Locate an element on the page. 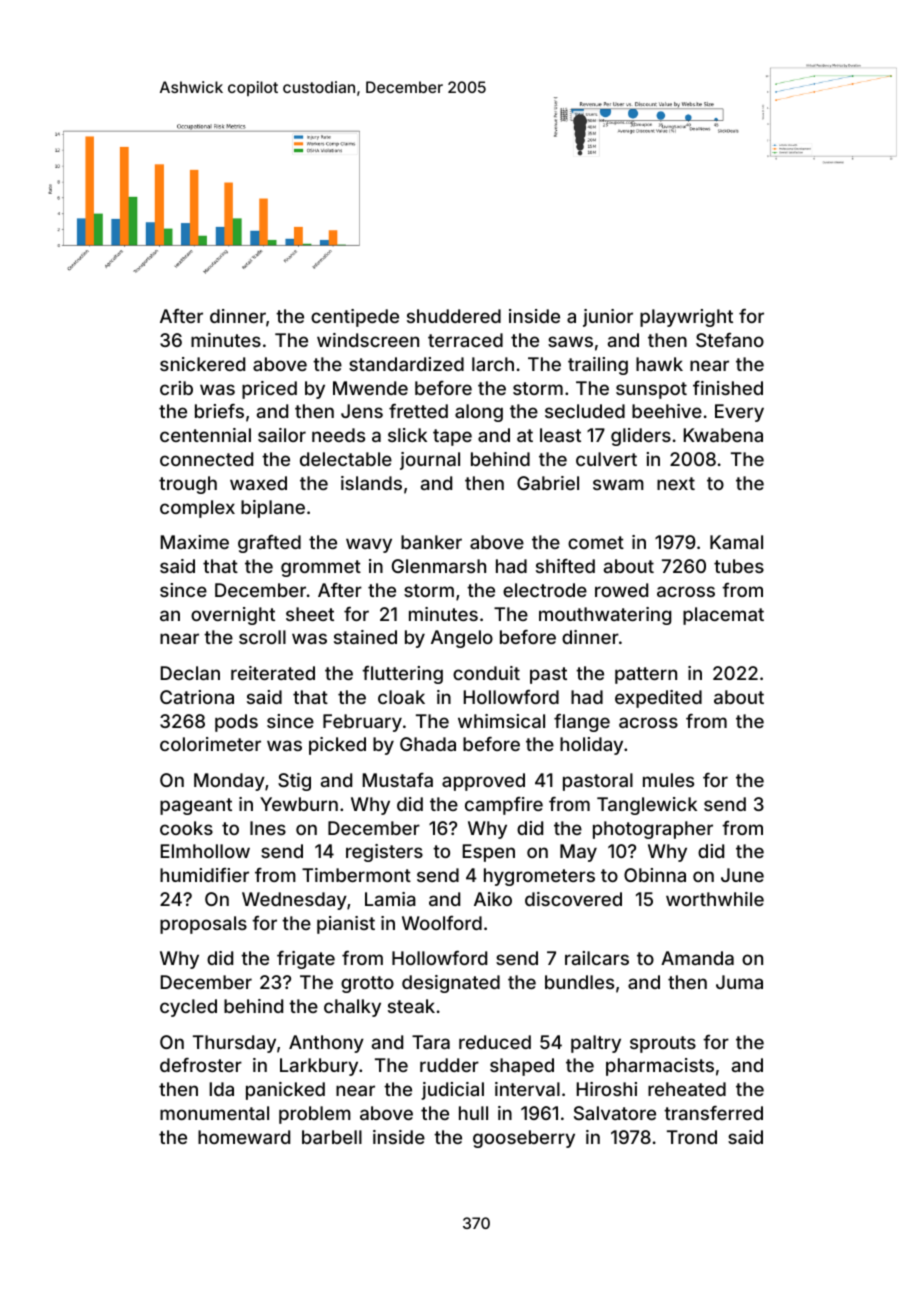 The image size is (924, 1311). mules is located at coordinates (668, 780).
